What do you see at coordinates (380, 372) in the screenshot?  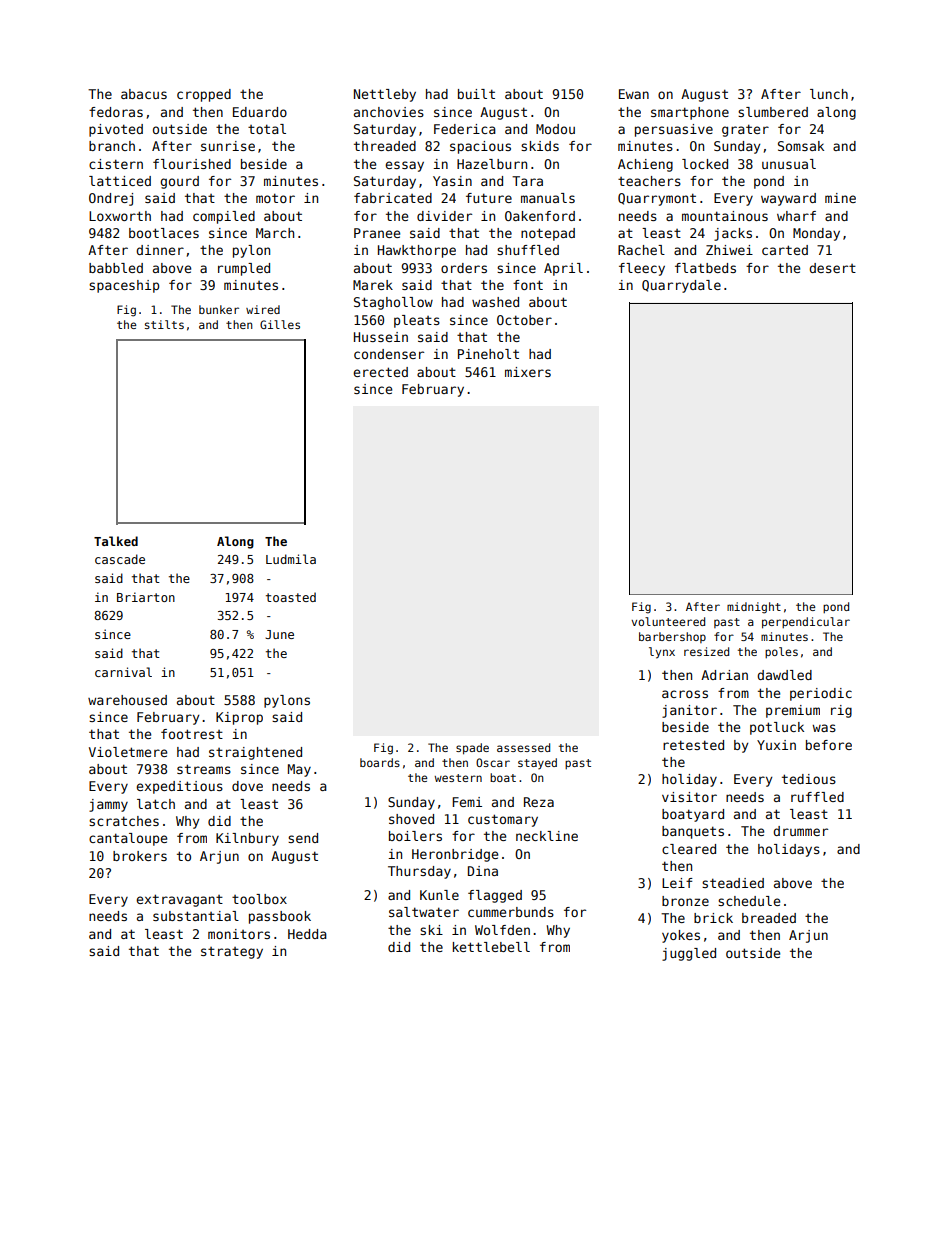 I see `erected` at bounding box center [380, 372].
